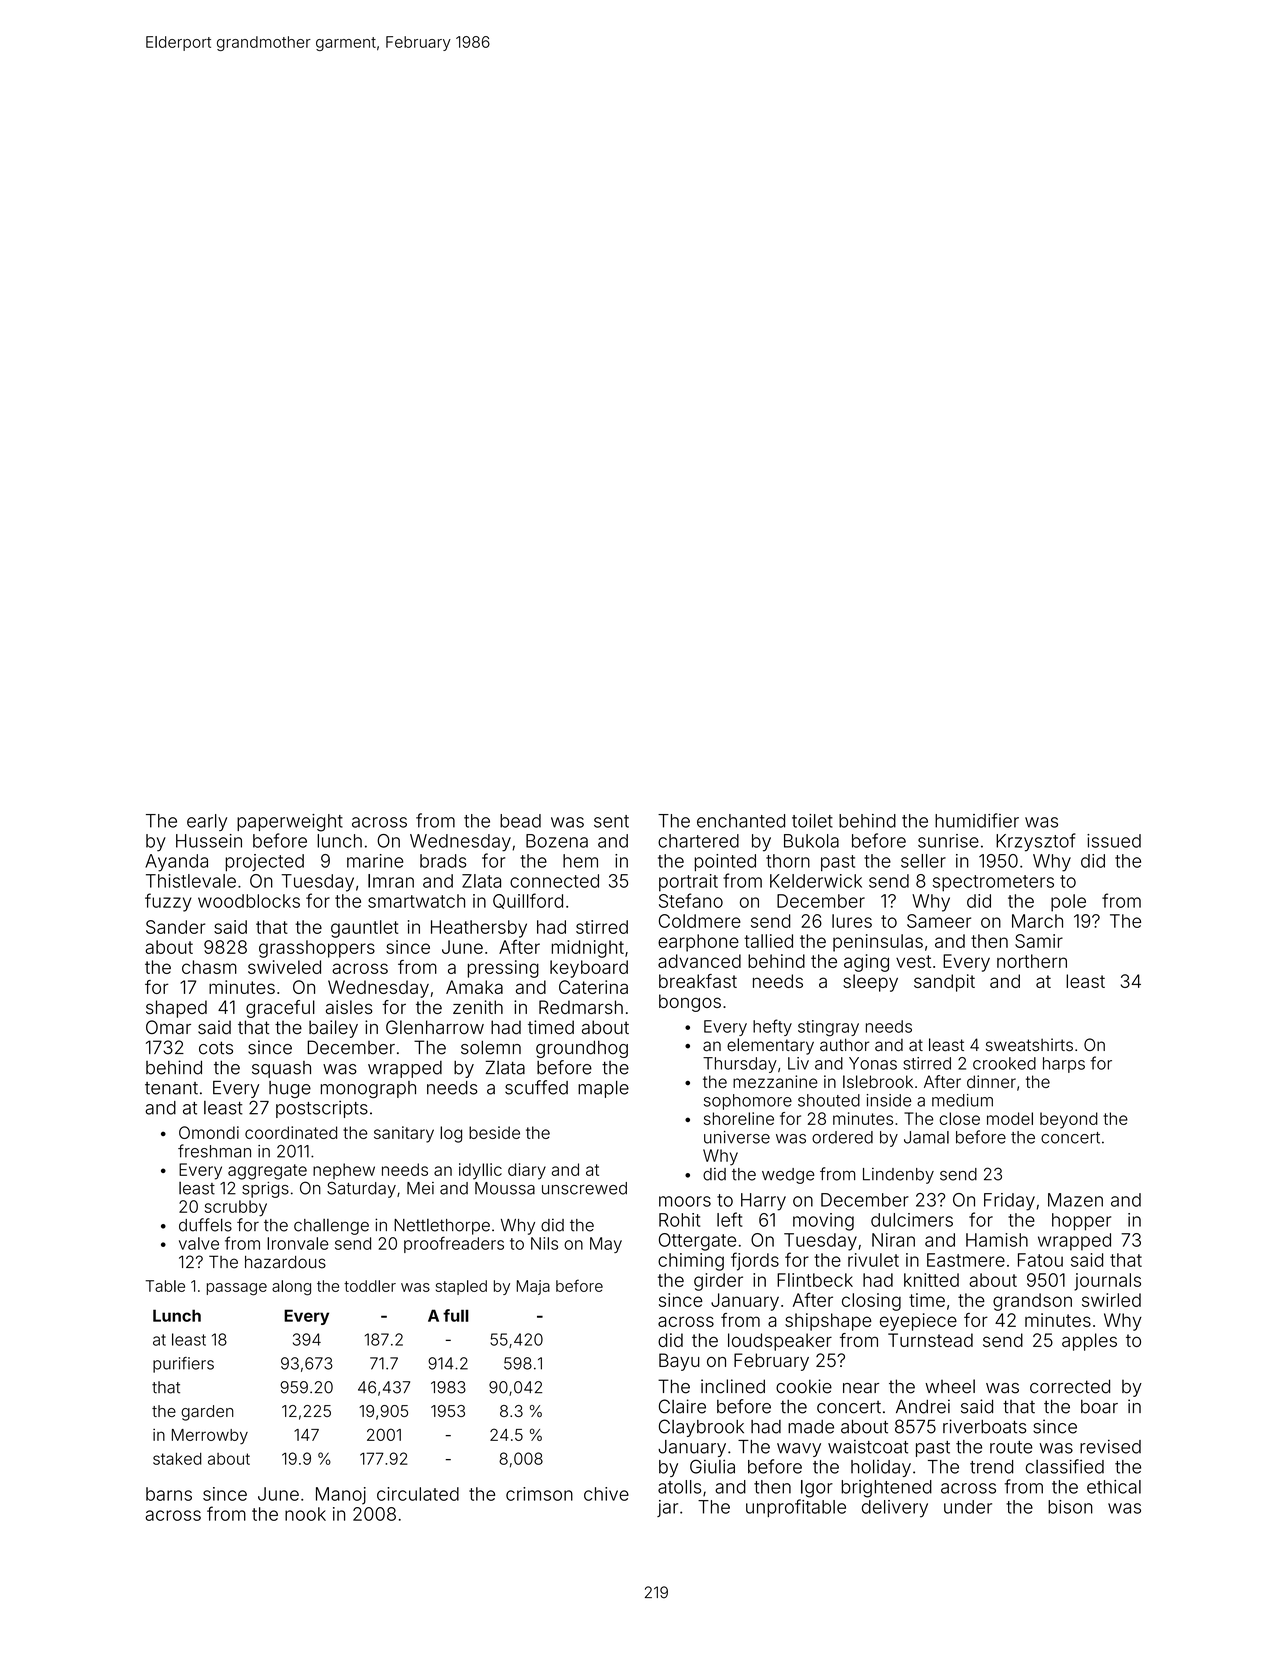 Image resolution: width=1287 pixels, height=1666 pixels. What do you see at coordinates (207, 822) in the screenshot?
I see `early` at bounding box center [207, 822].
